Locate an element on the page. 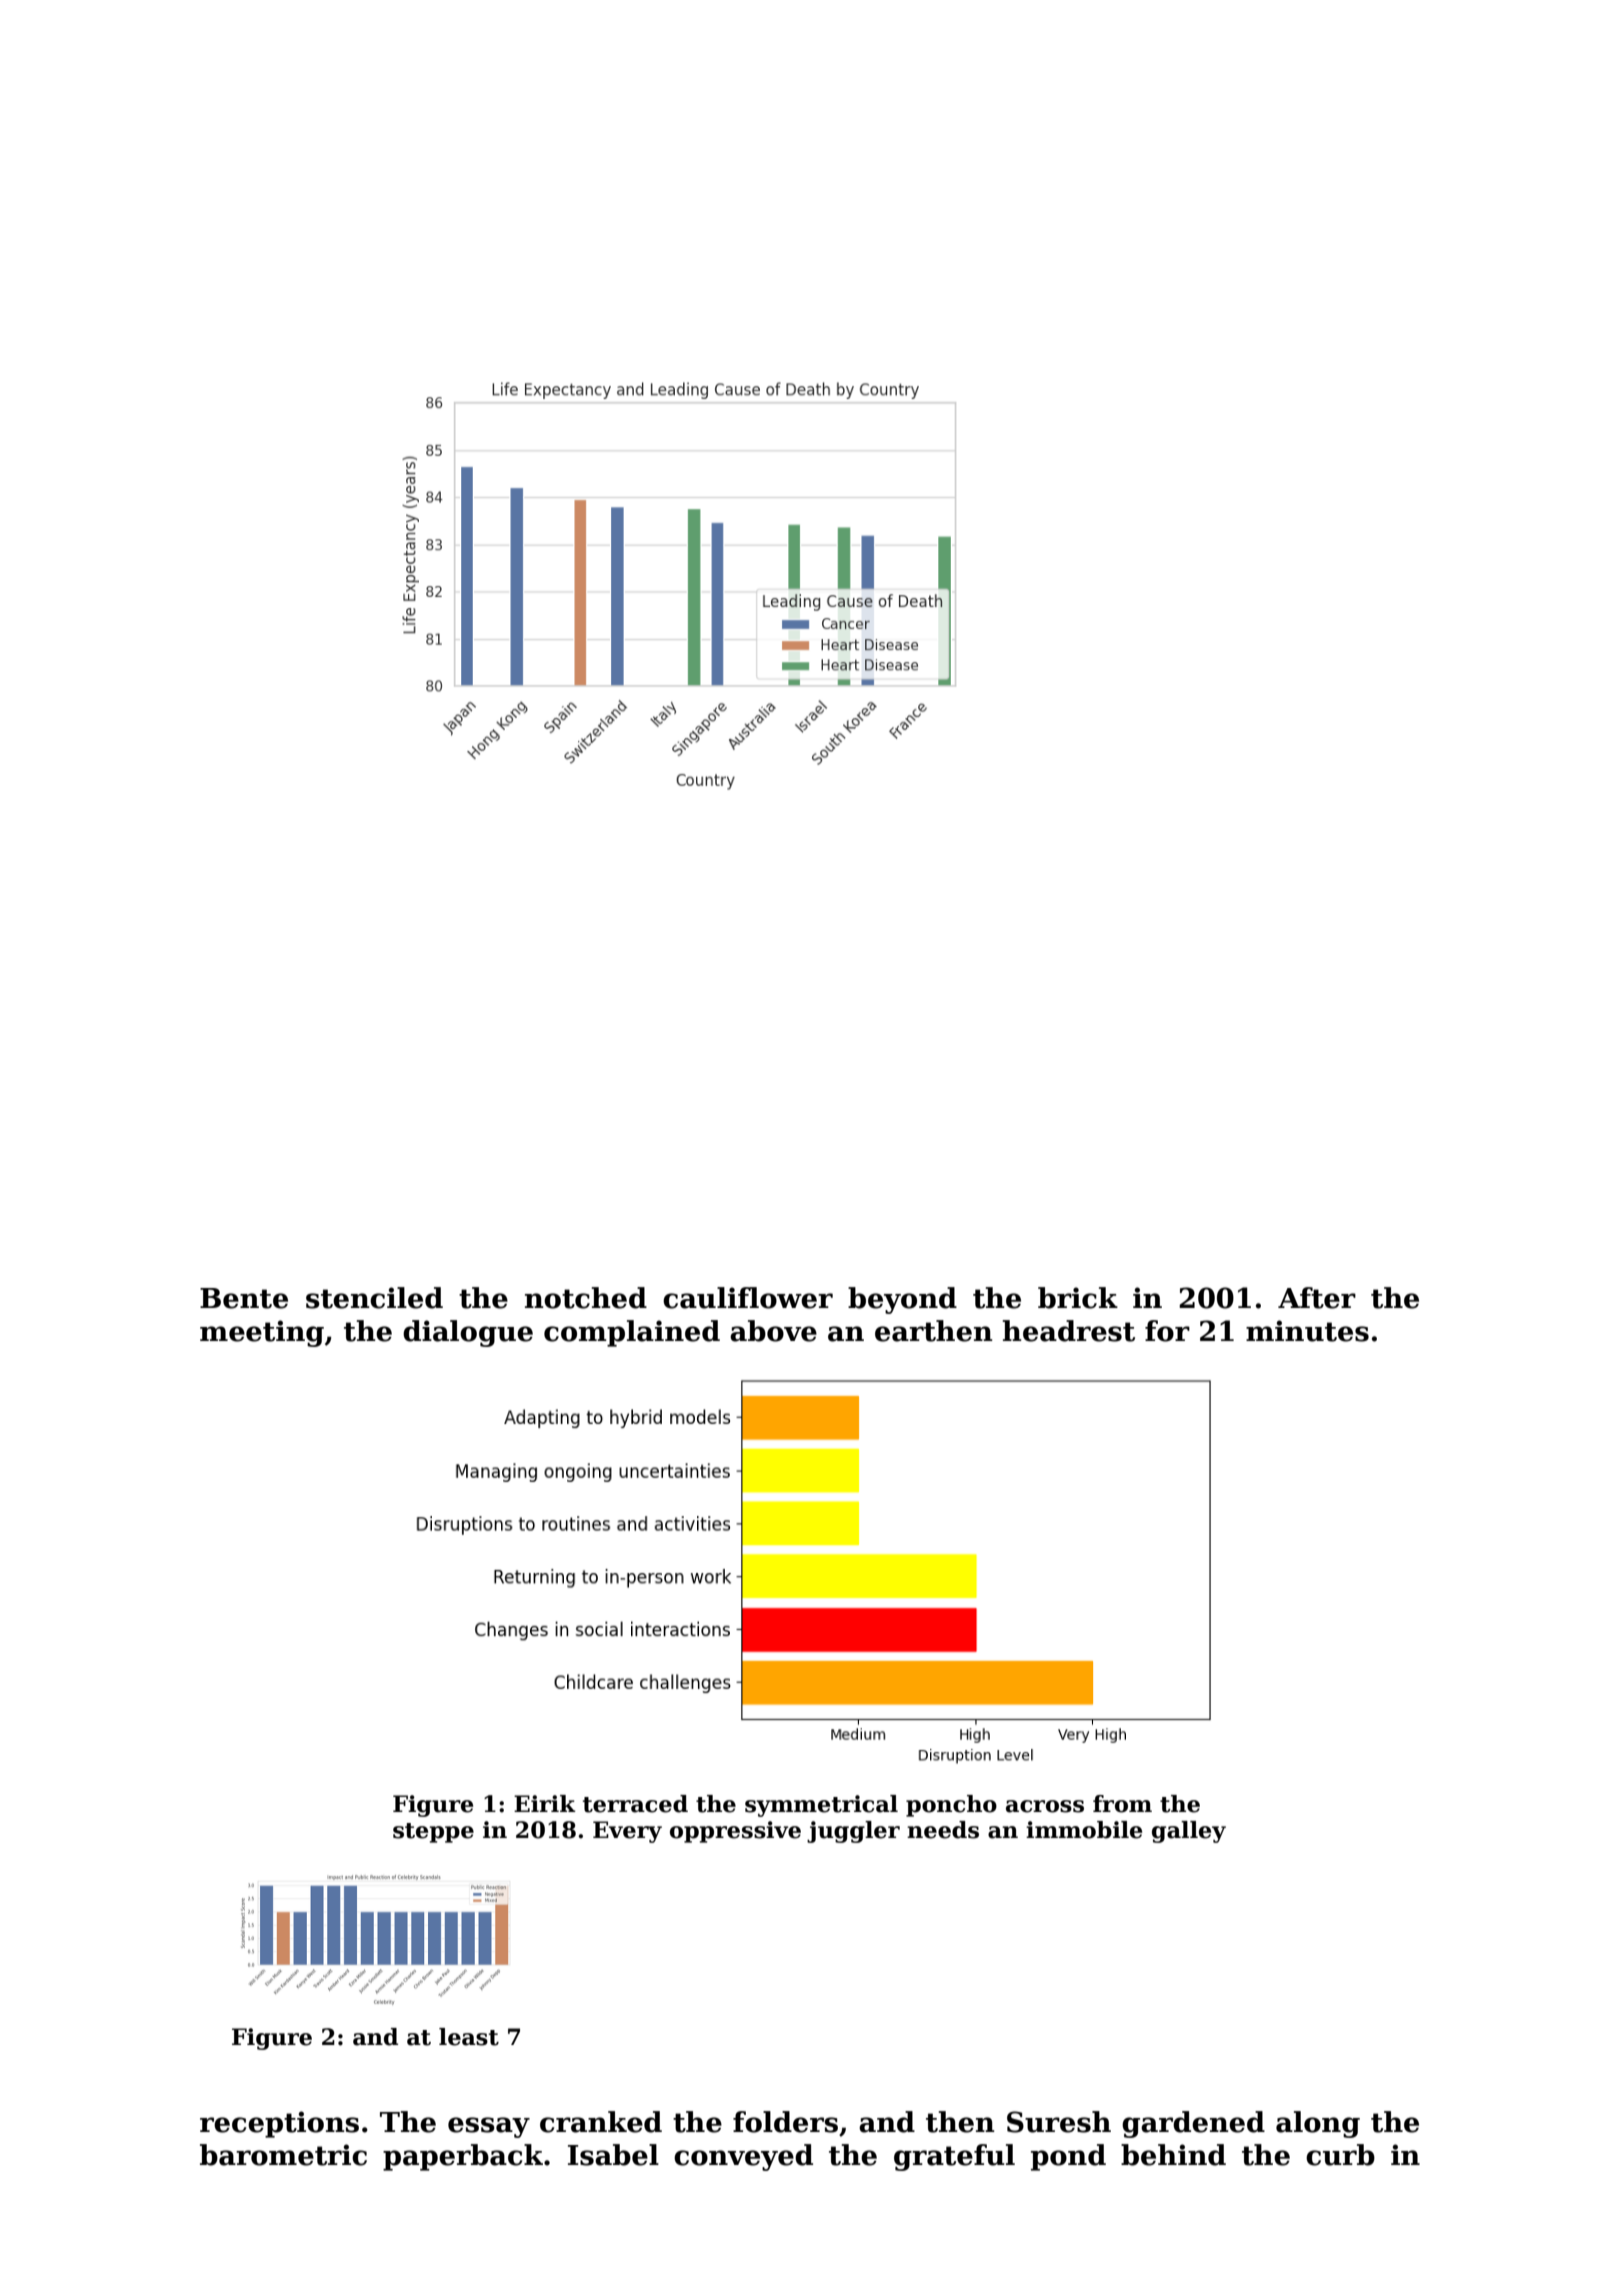  galley is located at coordinates (1189, 1832).
